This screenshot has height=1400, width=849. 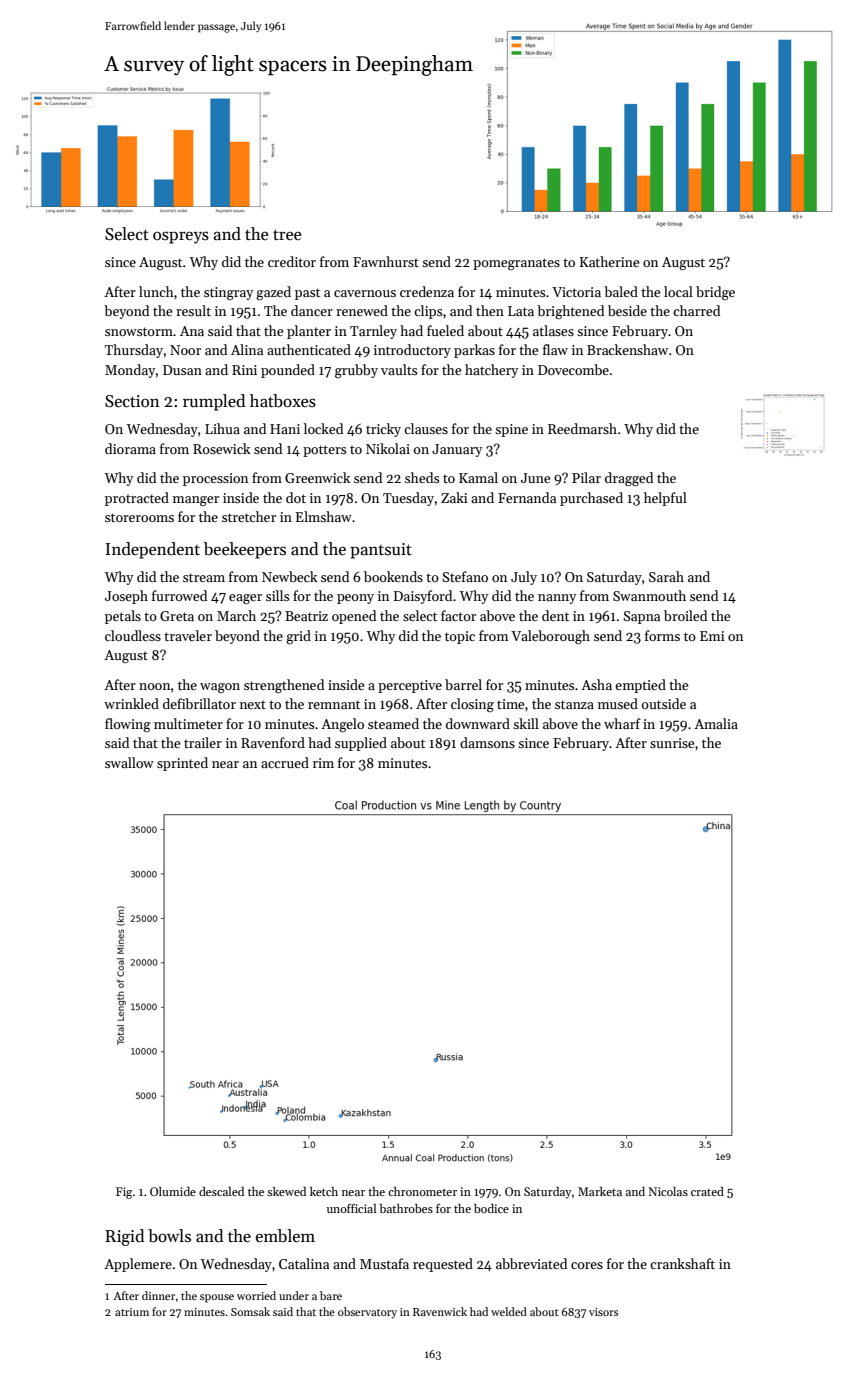 What do you see at coordinates (682, 1263) in the screenshot?
I see `crankshaft` at bounding box center [682, 1263].
